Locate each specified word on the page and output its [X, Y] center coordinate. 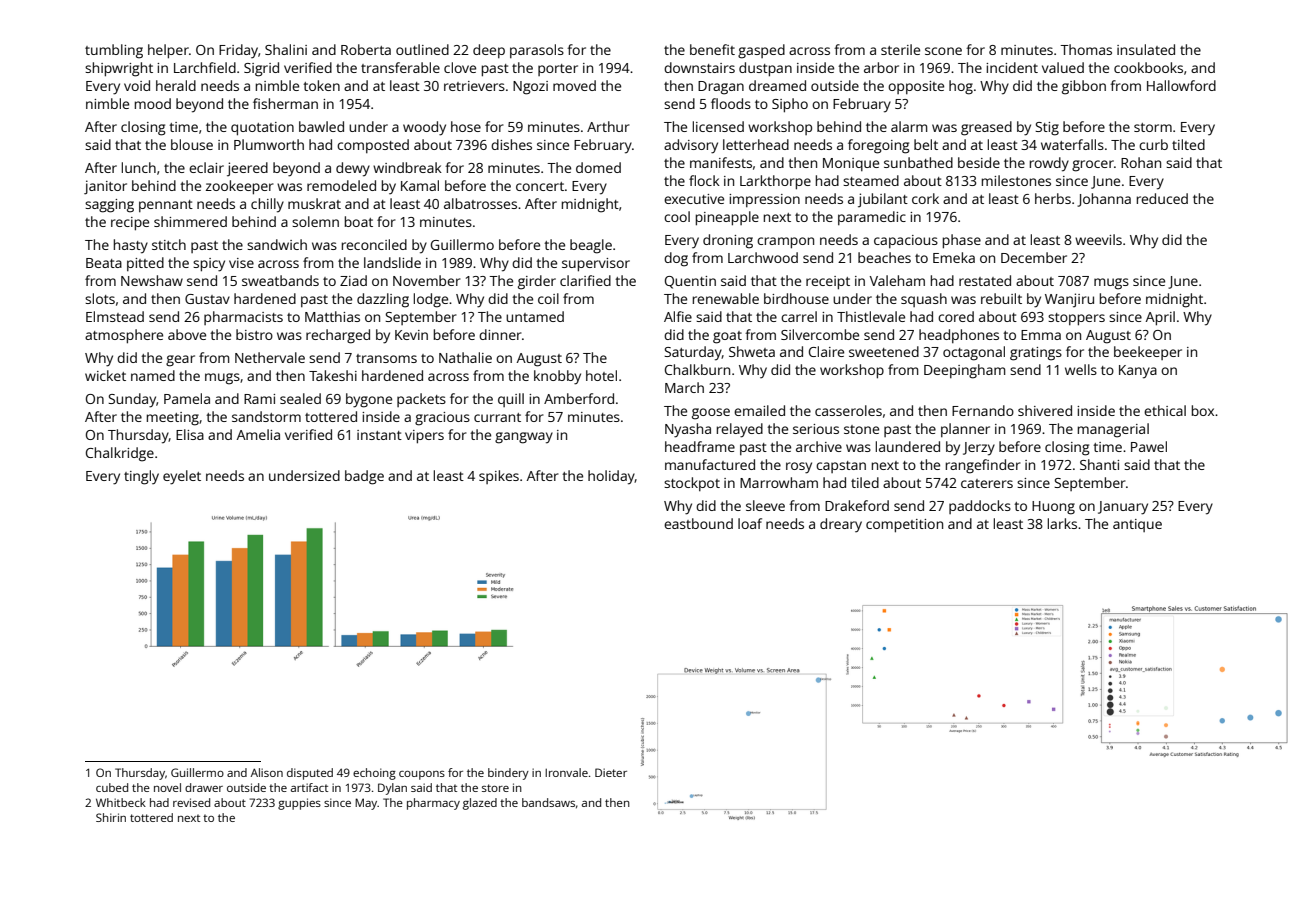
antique [1137, 525]
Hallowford [1181, 85]
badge [364, 477]
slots [100, 298]
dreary [841, 525]
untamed [535, 316]
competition [904, 526]
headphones [959, 336]
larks [1062, 523]
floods [731, 103]
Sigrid [261, 69]
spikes [499, 477]
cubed [112, 787]
